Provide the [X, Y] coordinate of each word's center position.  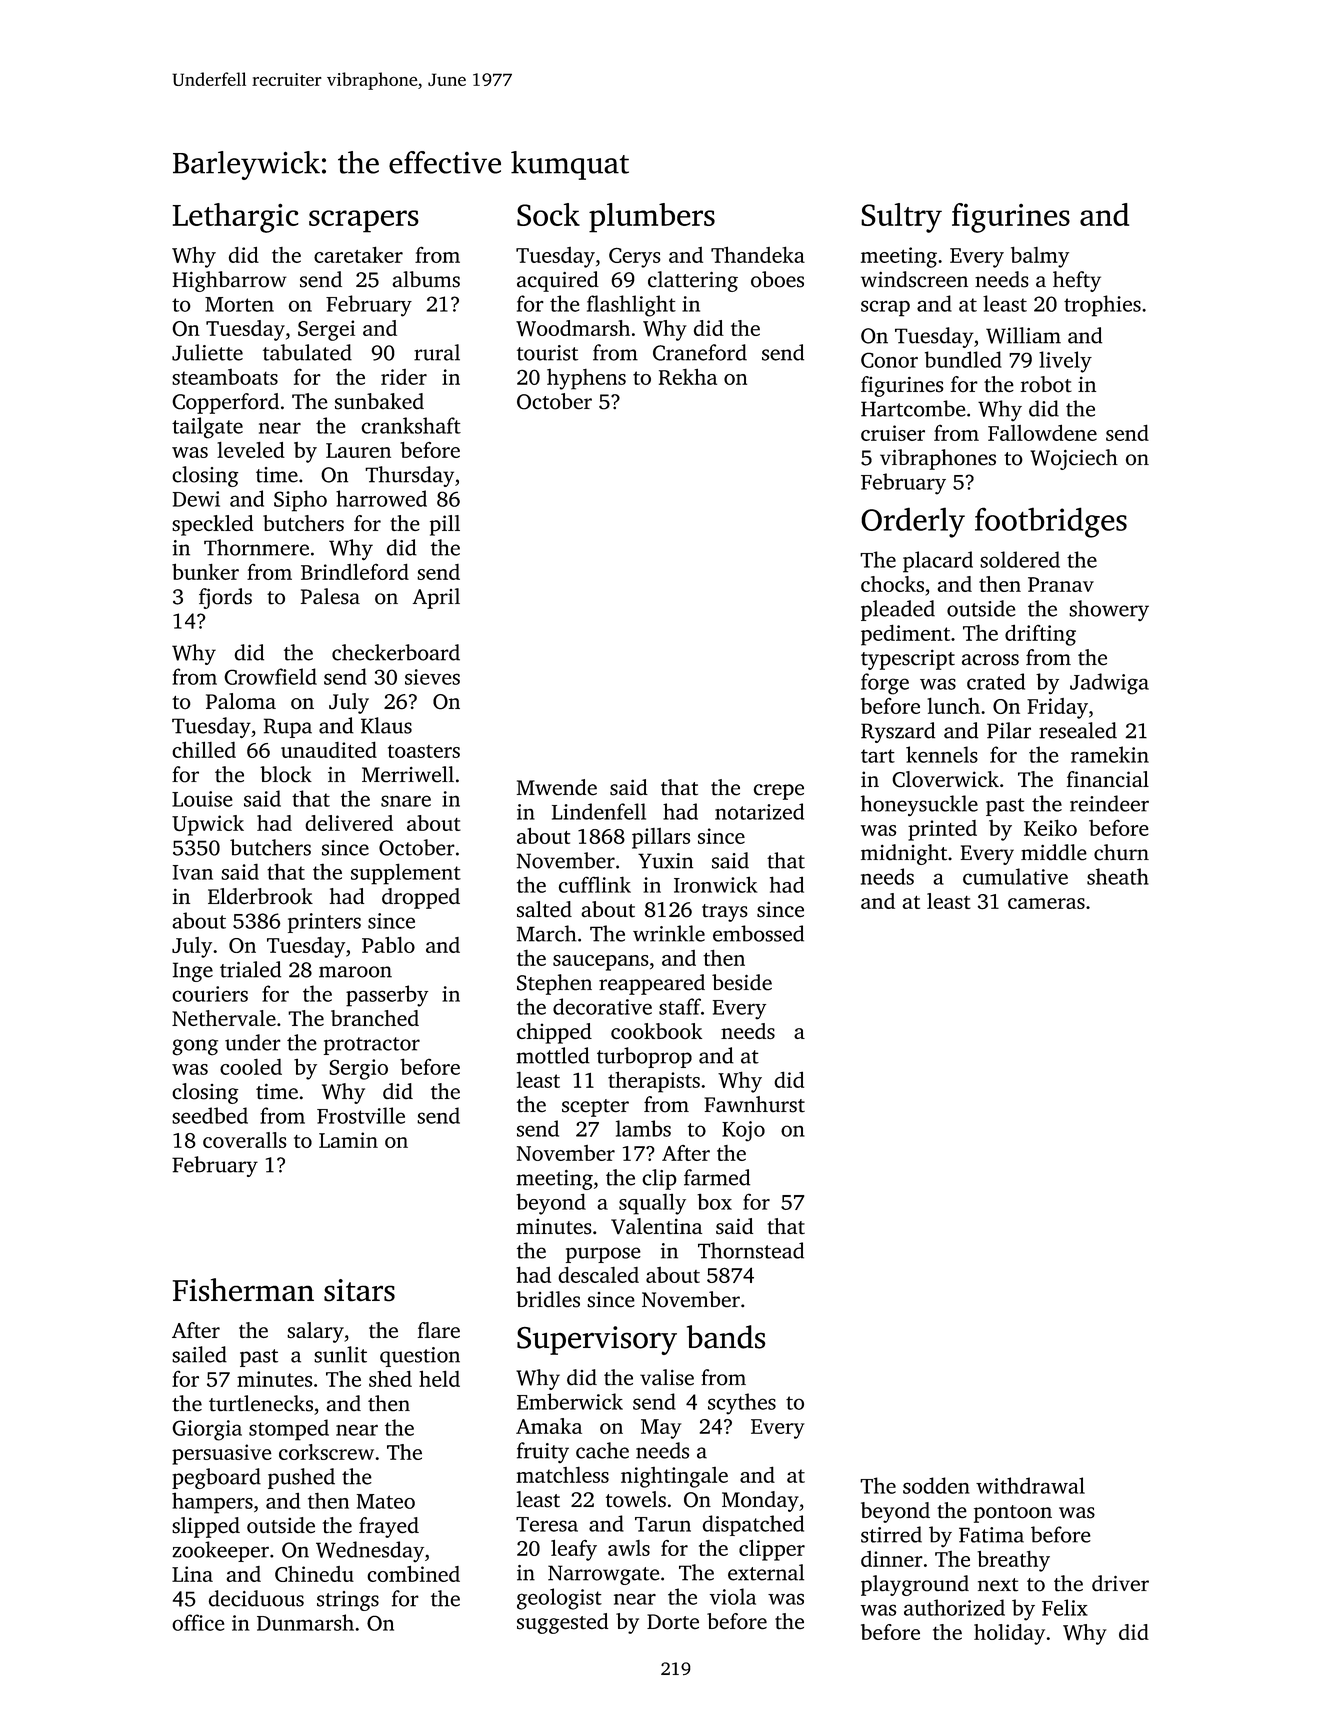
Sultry [901, 218]
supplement [406, 874]
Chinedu [314, 1574]
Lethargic [235, 218]
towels [636, 1499]
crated [996, 681]
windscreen [914, 279]
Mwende [557, 787]
